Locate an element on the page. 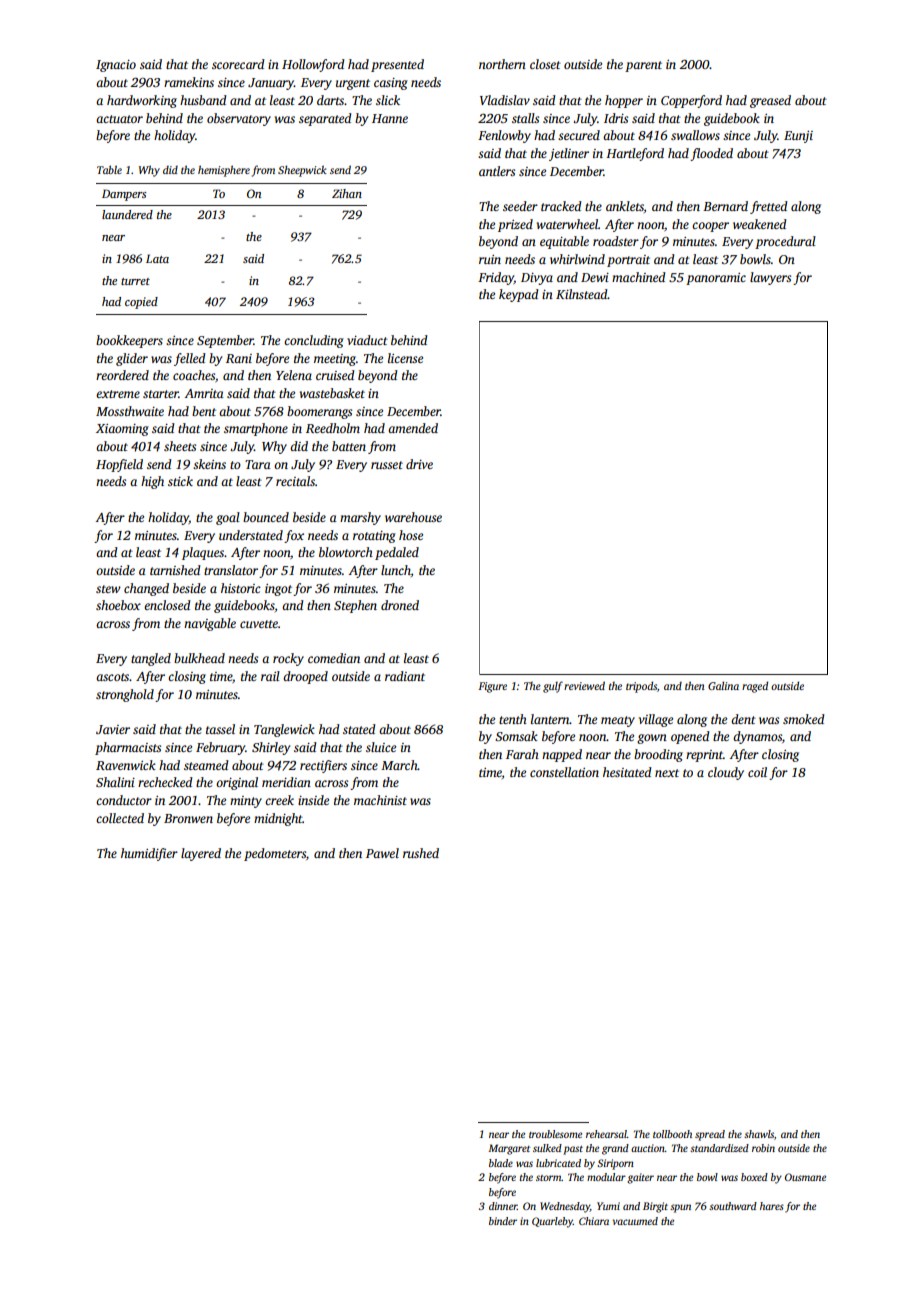  tenth is located at coordinates (513, 719).
